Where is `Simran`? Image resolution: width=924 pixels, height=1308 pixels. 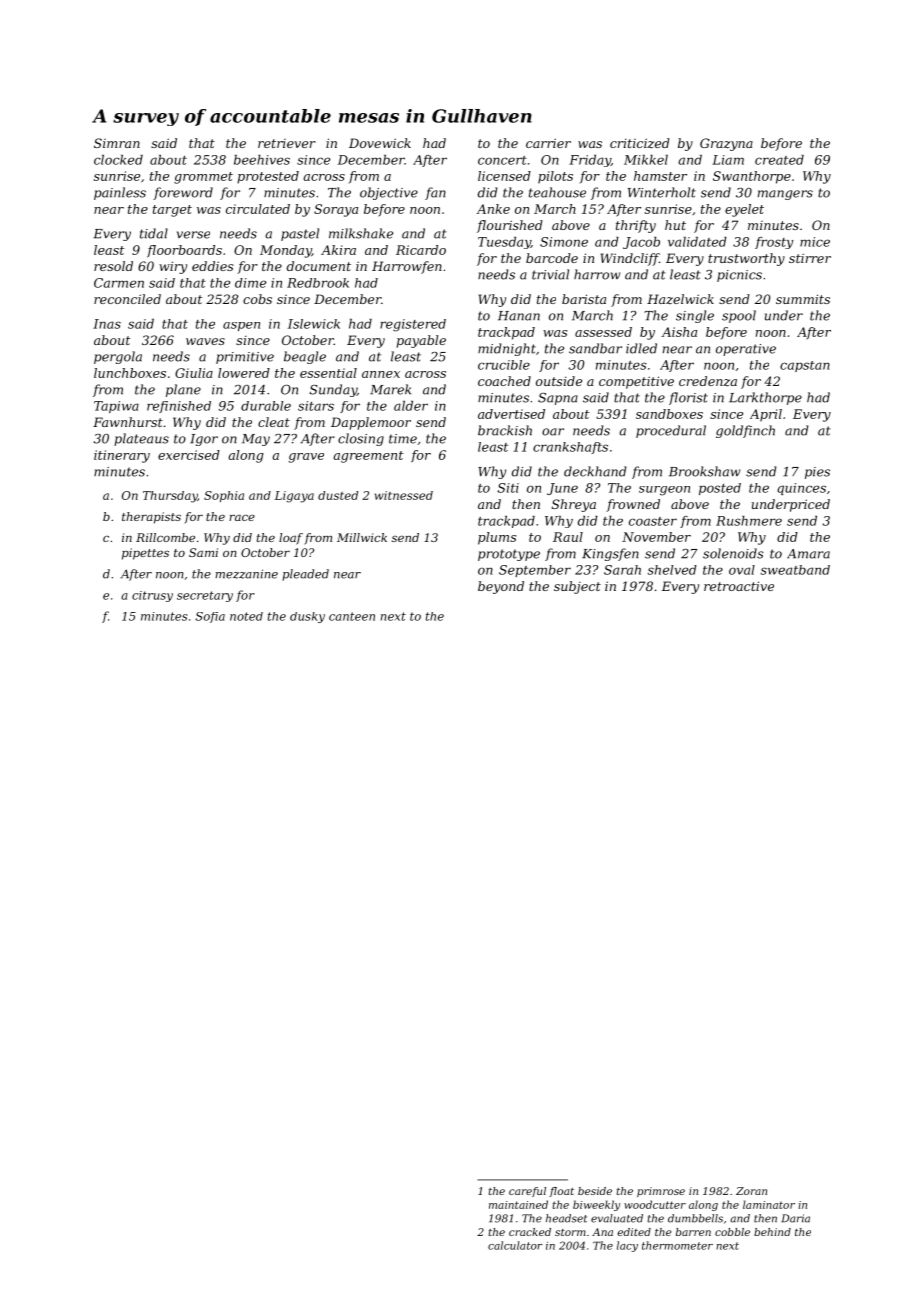 Simran is located at coordinates (117, 143).
